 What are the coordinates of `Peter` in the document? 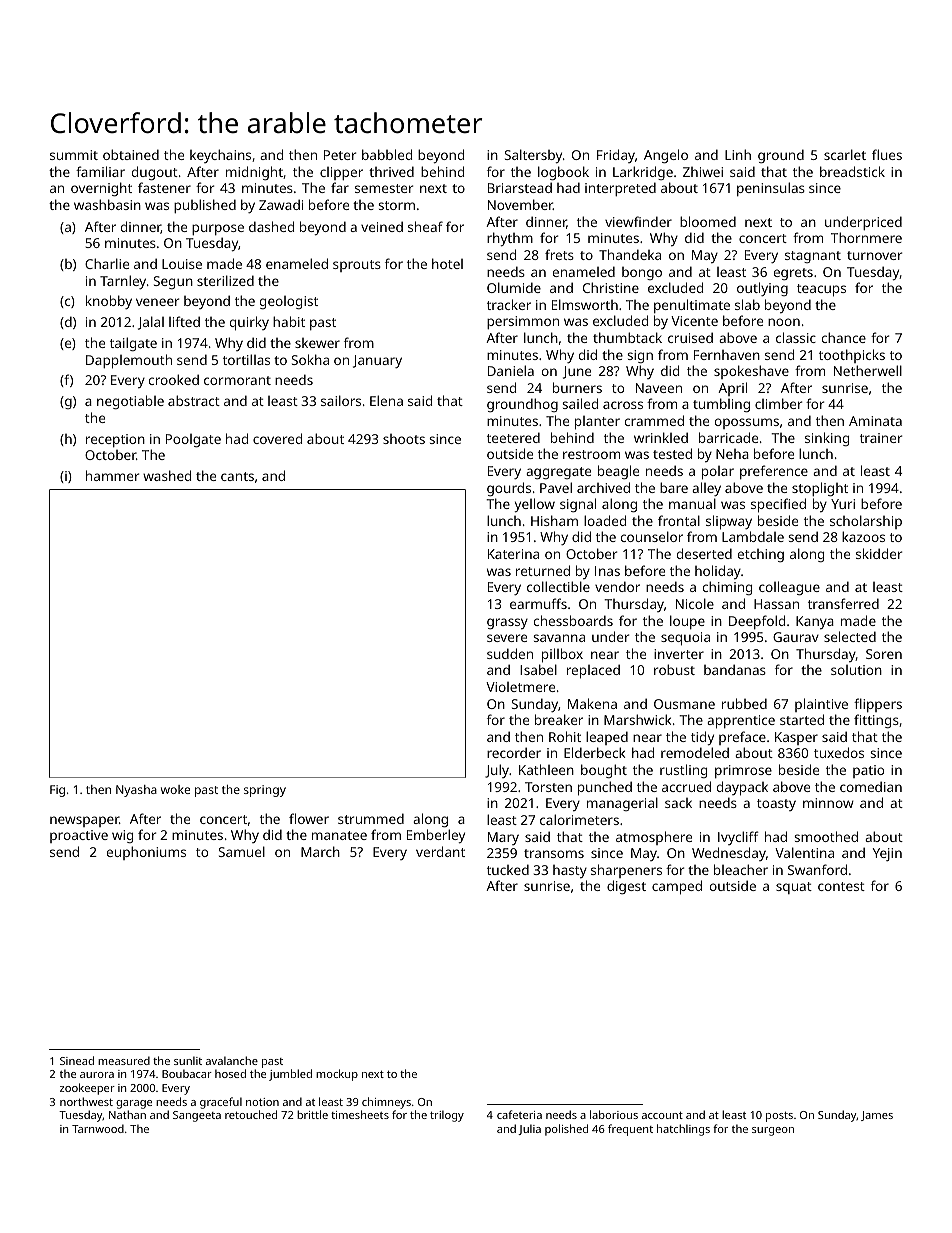 It's located at (340, 155).
